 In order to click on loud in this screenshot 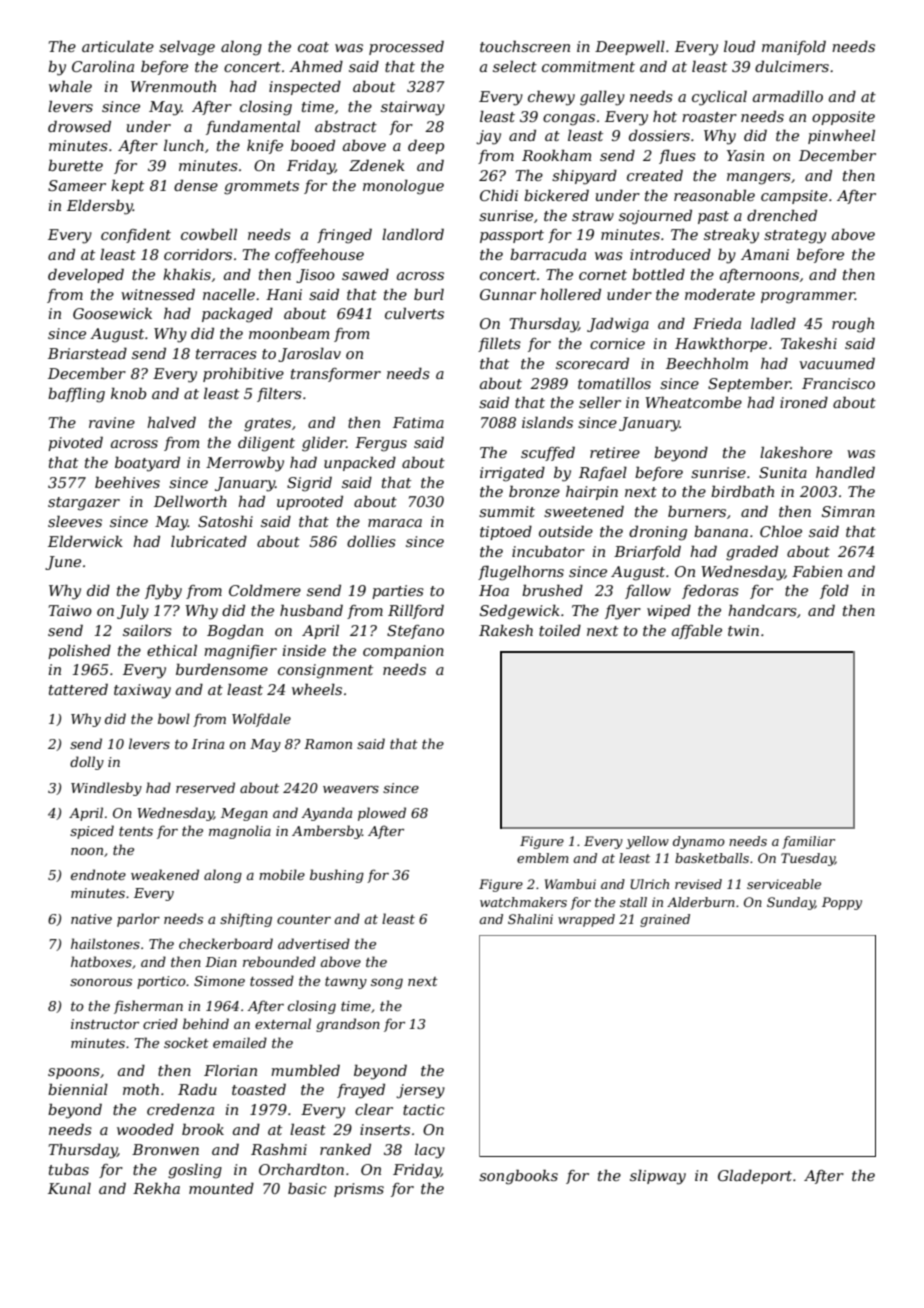, I will do `click(739, 46)`.
